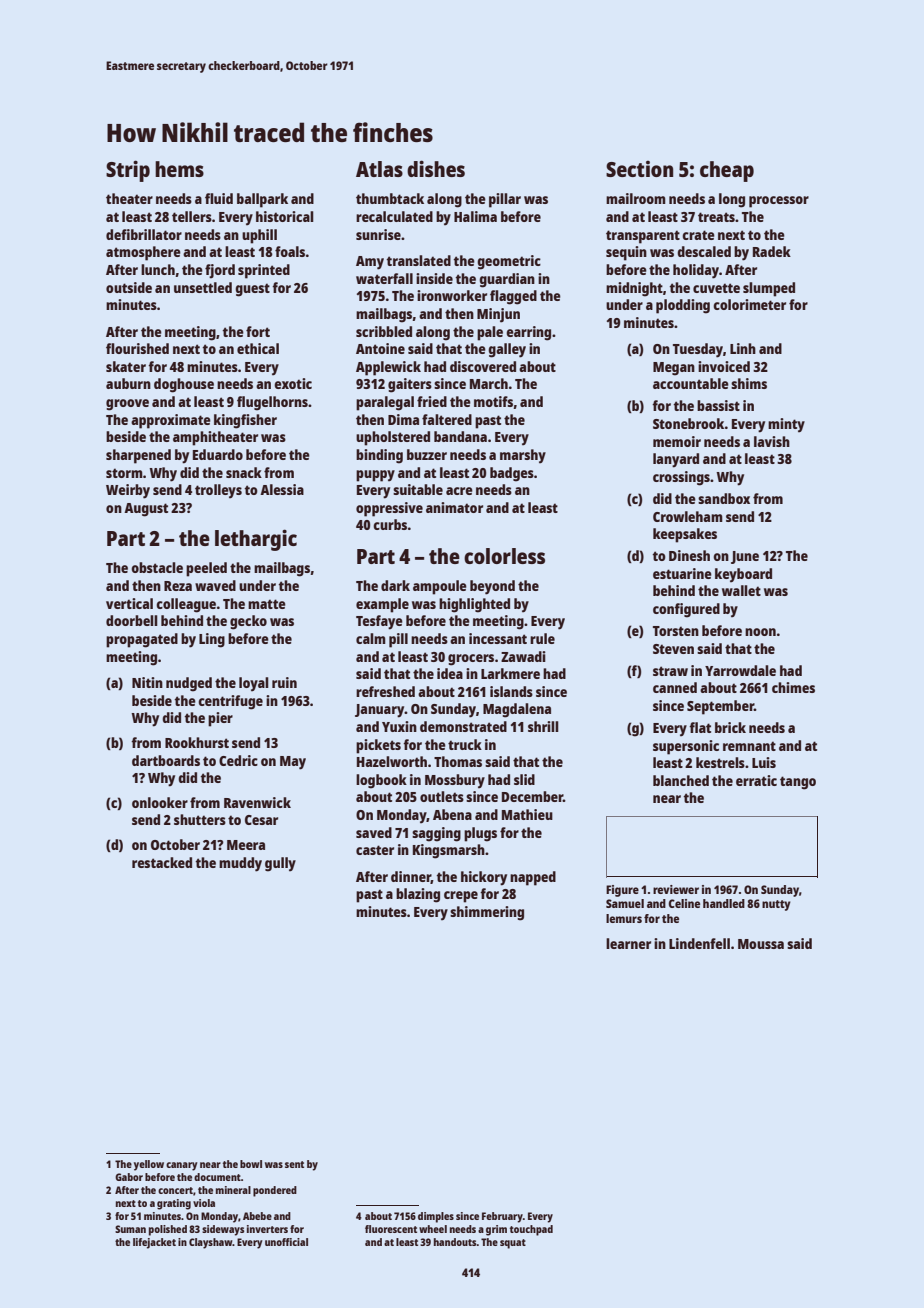 The height and width of the screenshot is (1308, 924). Describe the element at coordinates (463, 726) in the screenshot. I see `demonstrated` at that location.
